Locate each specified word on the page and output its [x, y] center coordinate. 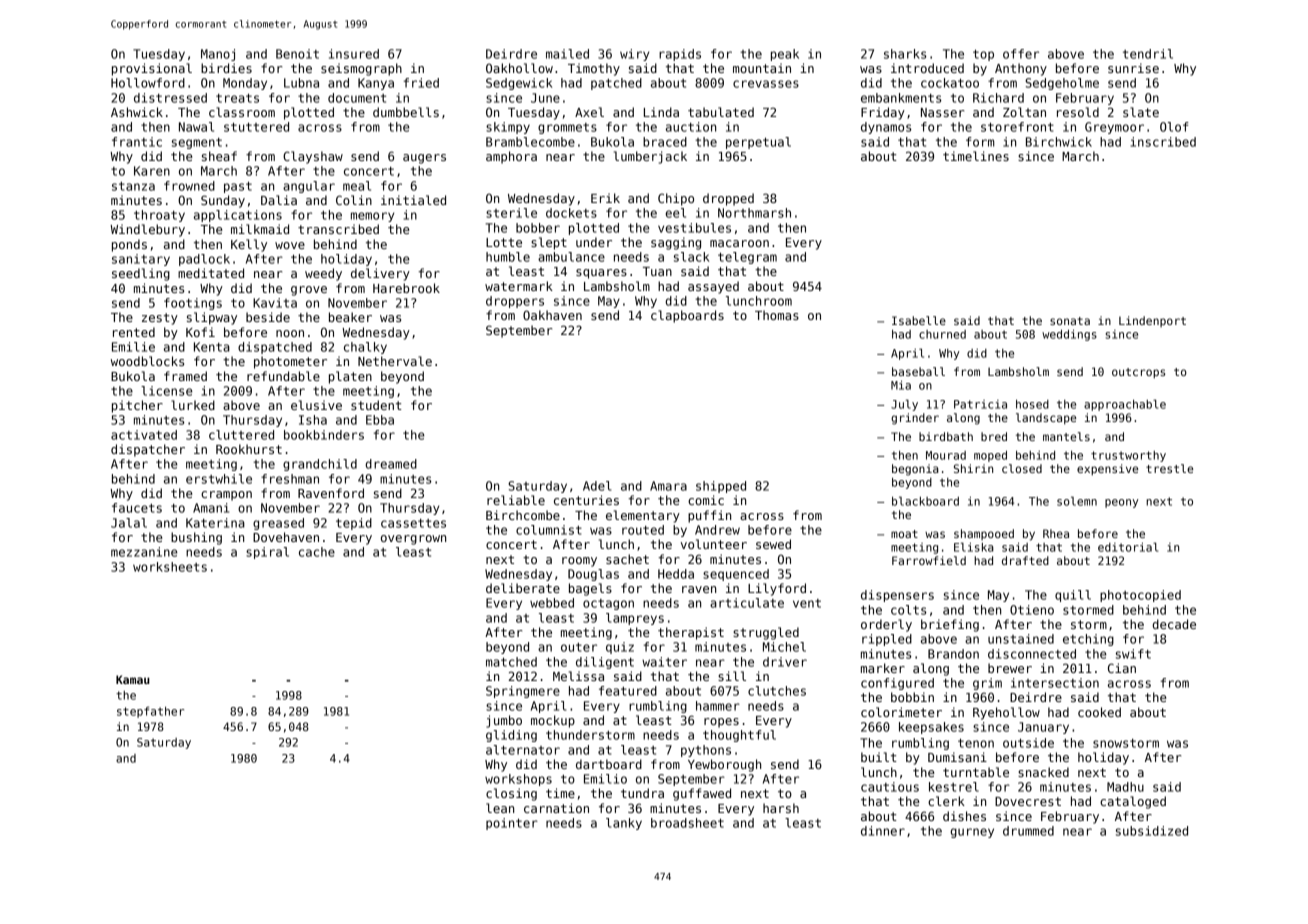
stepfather [150, 712]
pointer [512, 824]
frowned [189, 186]
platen [350, 377]
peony [1121, 503]
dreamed [391, 464]
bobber [538, 228]
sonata [1070, 321]
